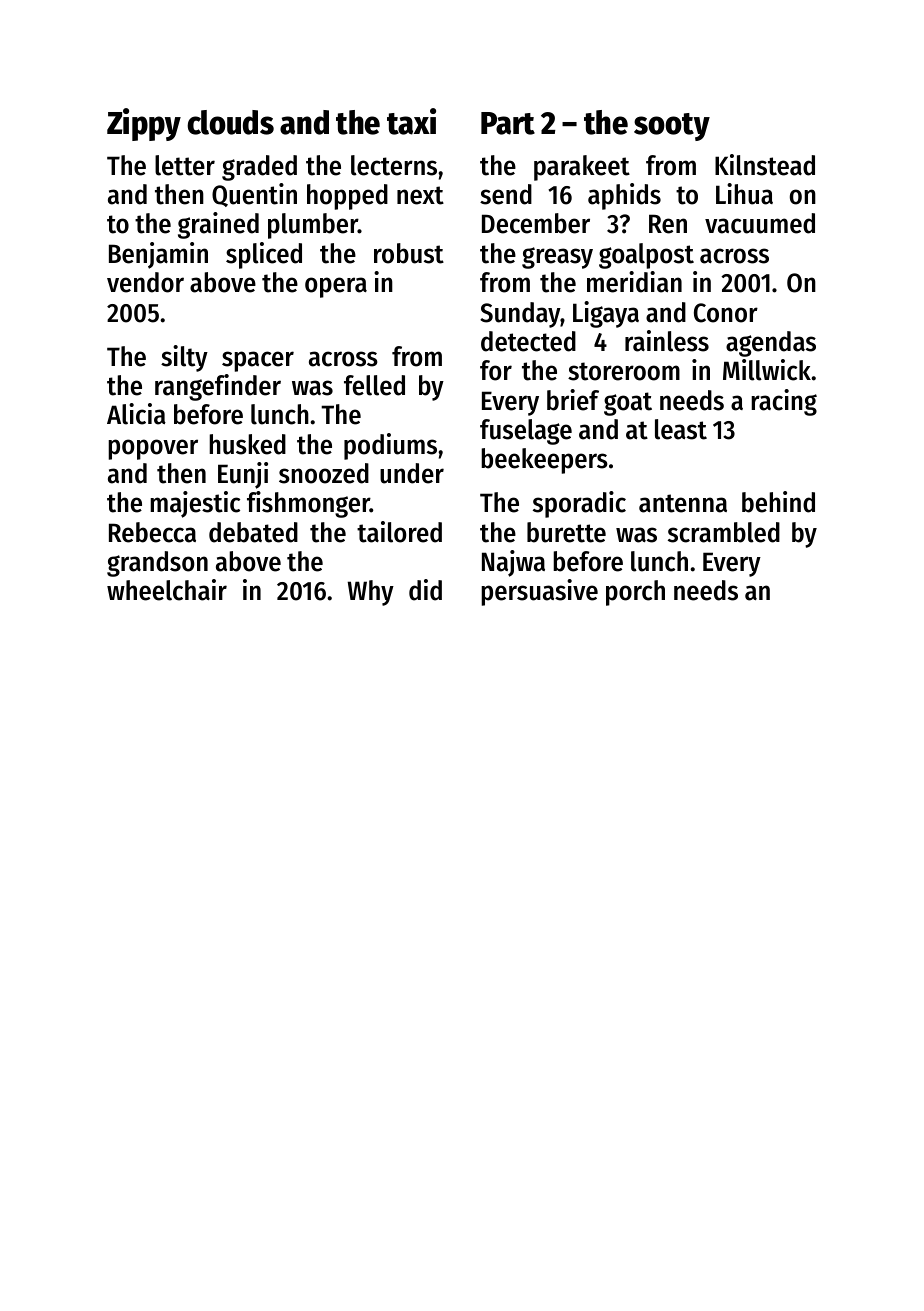  I want to click on spliced, so click(264, 255).
